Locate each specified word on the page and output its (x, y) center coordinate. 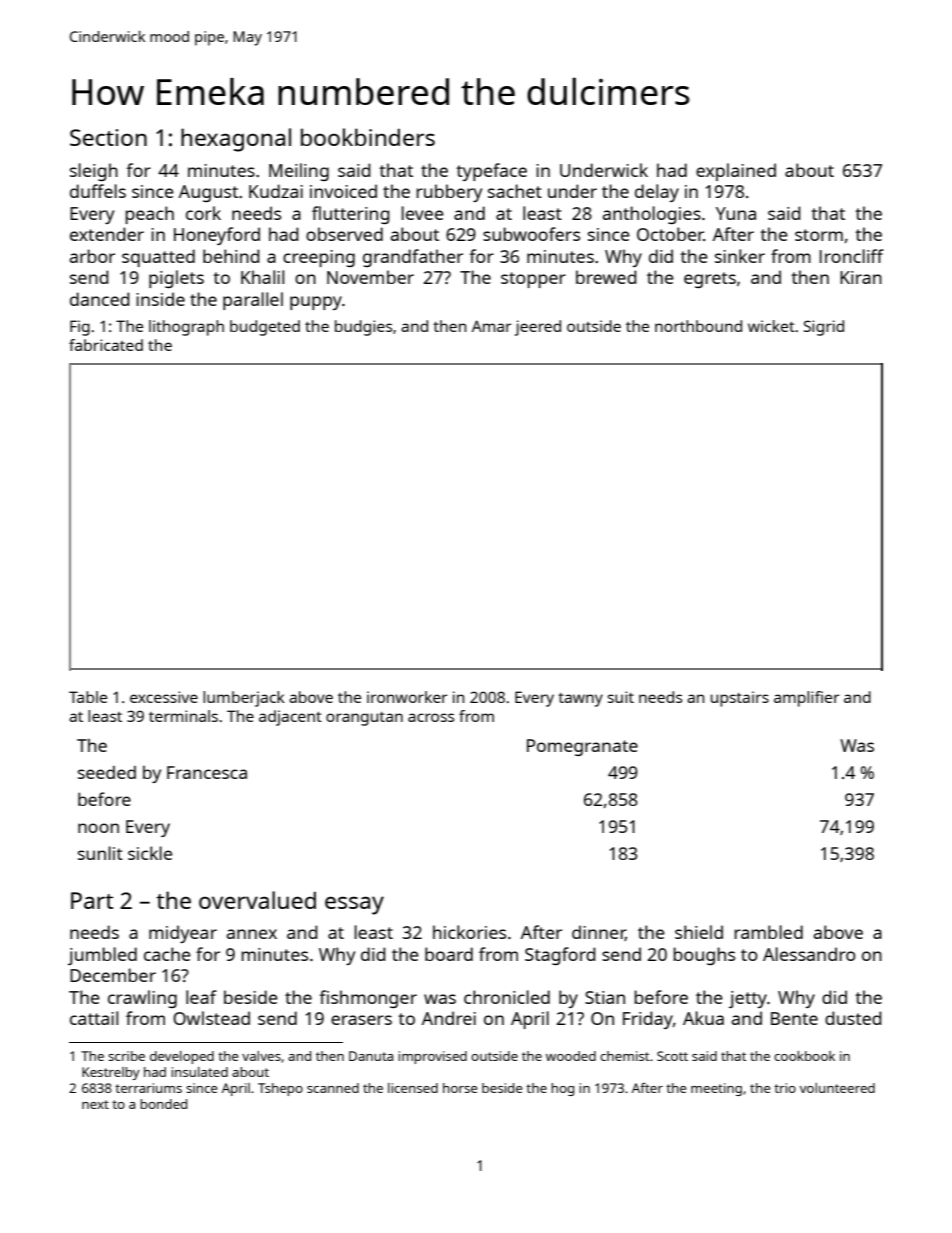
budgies (363, 328)
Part (92, 900)
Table (88, 697)
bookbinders (368, 137)
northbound (698, 326)
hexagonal (236, 140)
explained (736, 172)
